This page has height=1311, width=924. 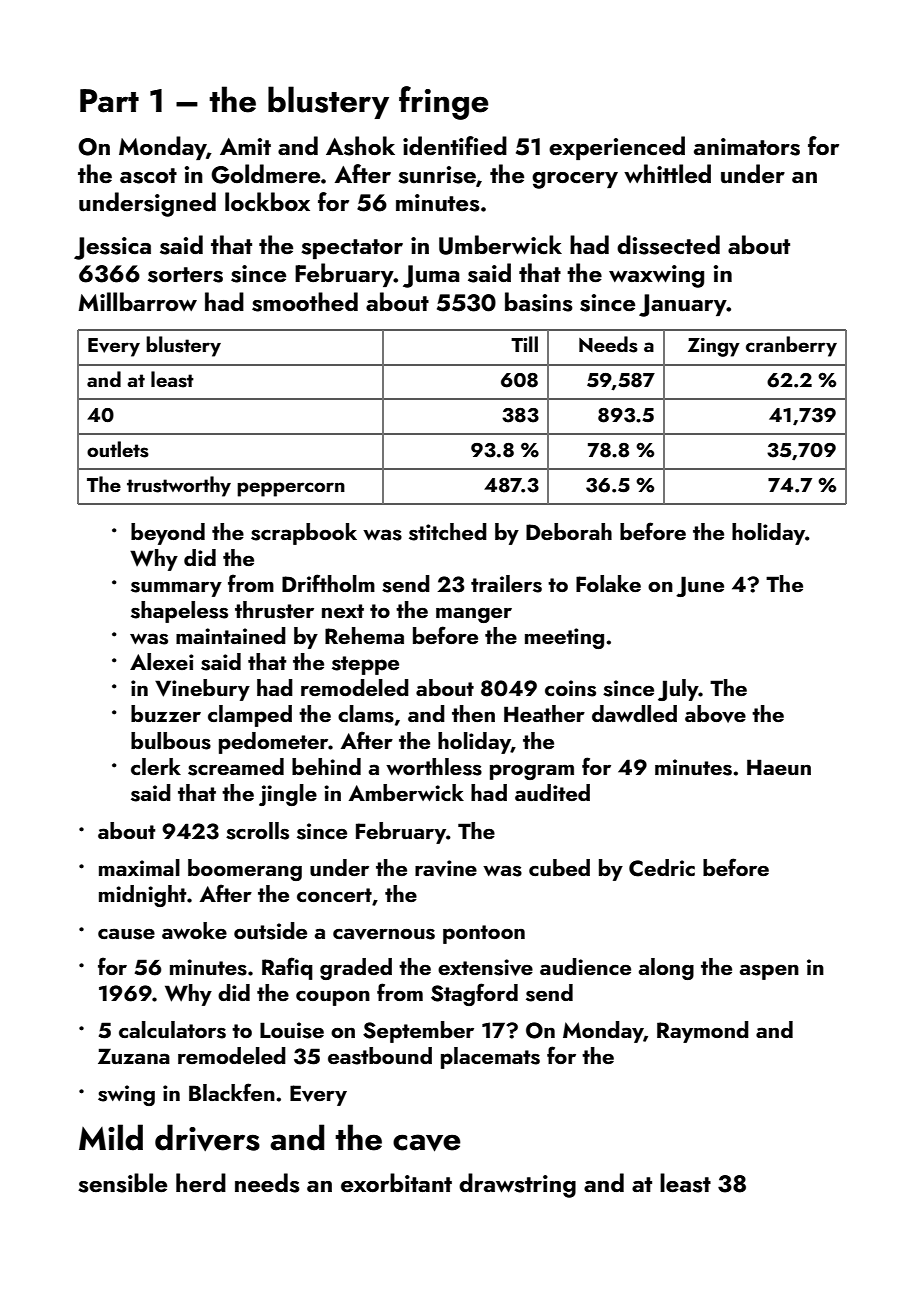 What do you see at coordinates (747, 147) in the page?
I see `animators` at bounding box center [747, 147].
